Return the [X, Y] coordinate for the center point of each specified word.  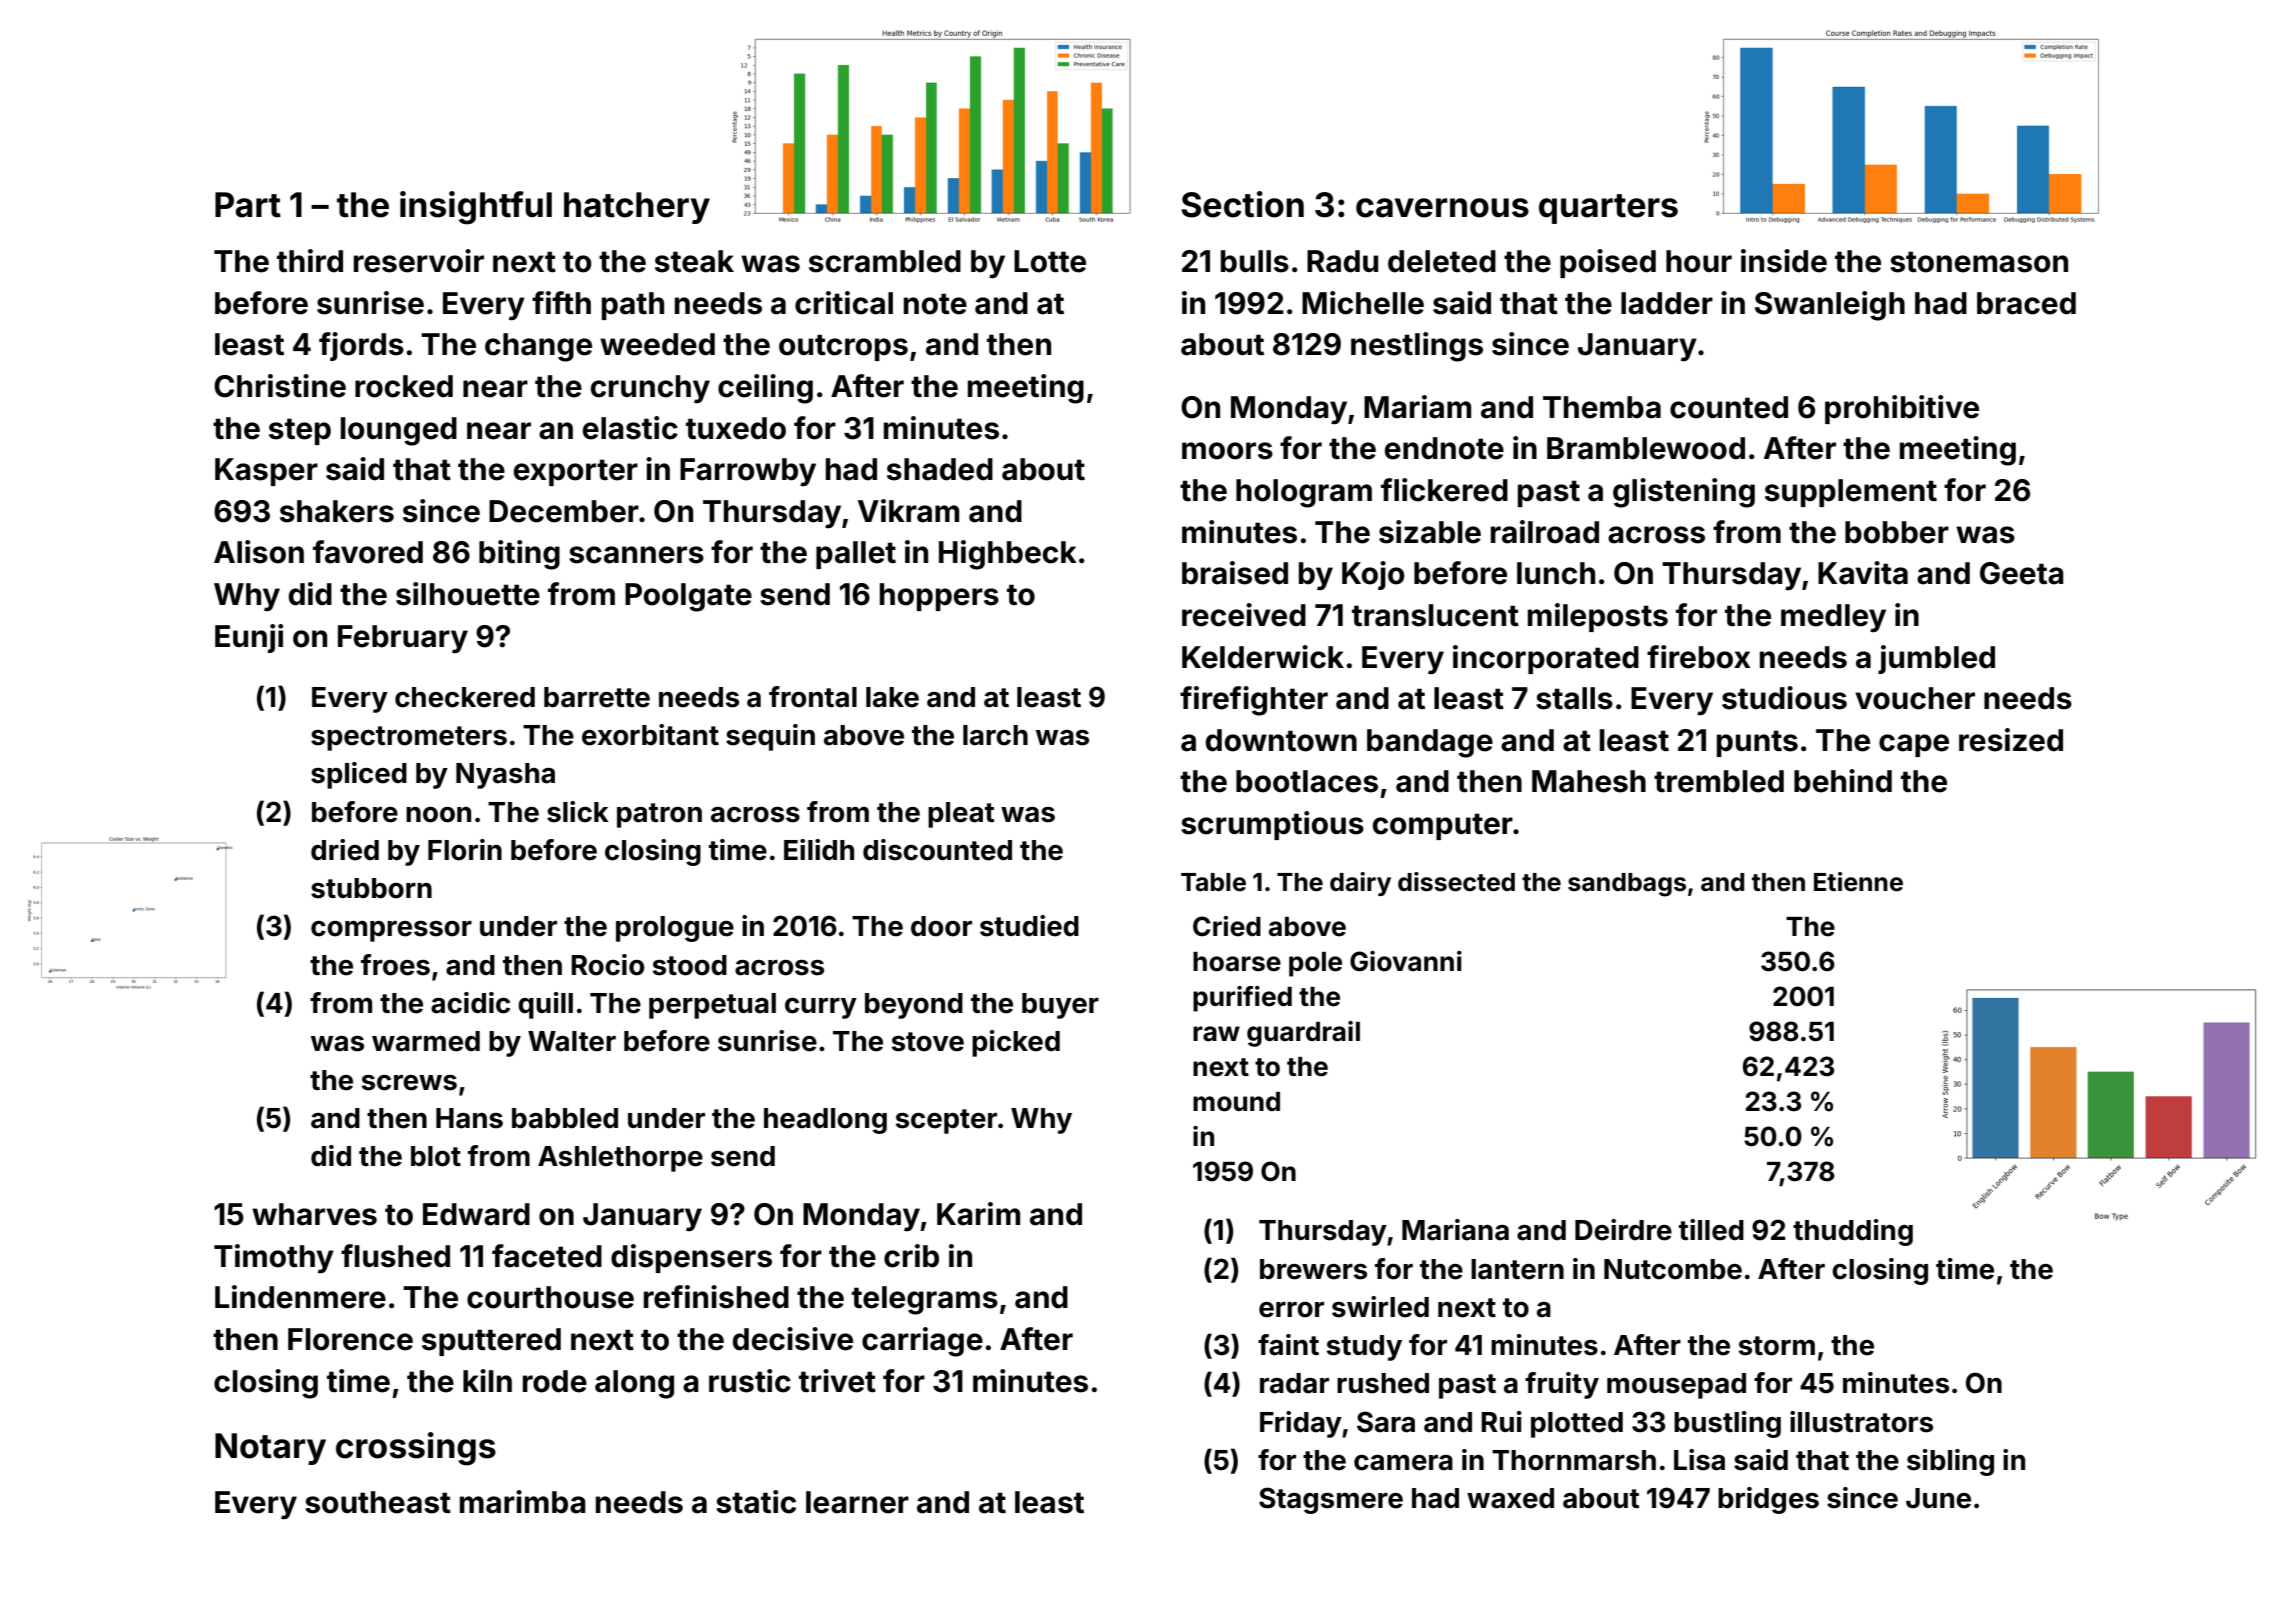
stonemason [1979, 262]
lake [892, 697]
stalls [1574, 698]
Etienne [1858, 882]
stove [928, 1042]
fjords [361, 346]
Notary [270, 1449]
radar [1294, 1383]
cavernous [1442, 208]
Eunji [249, 638]
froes [395, 965]
